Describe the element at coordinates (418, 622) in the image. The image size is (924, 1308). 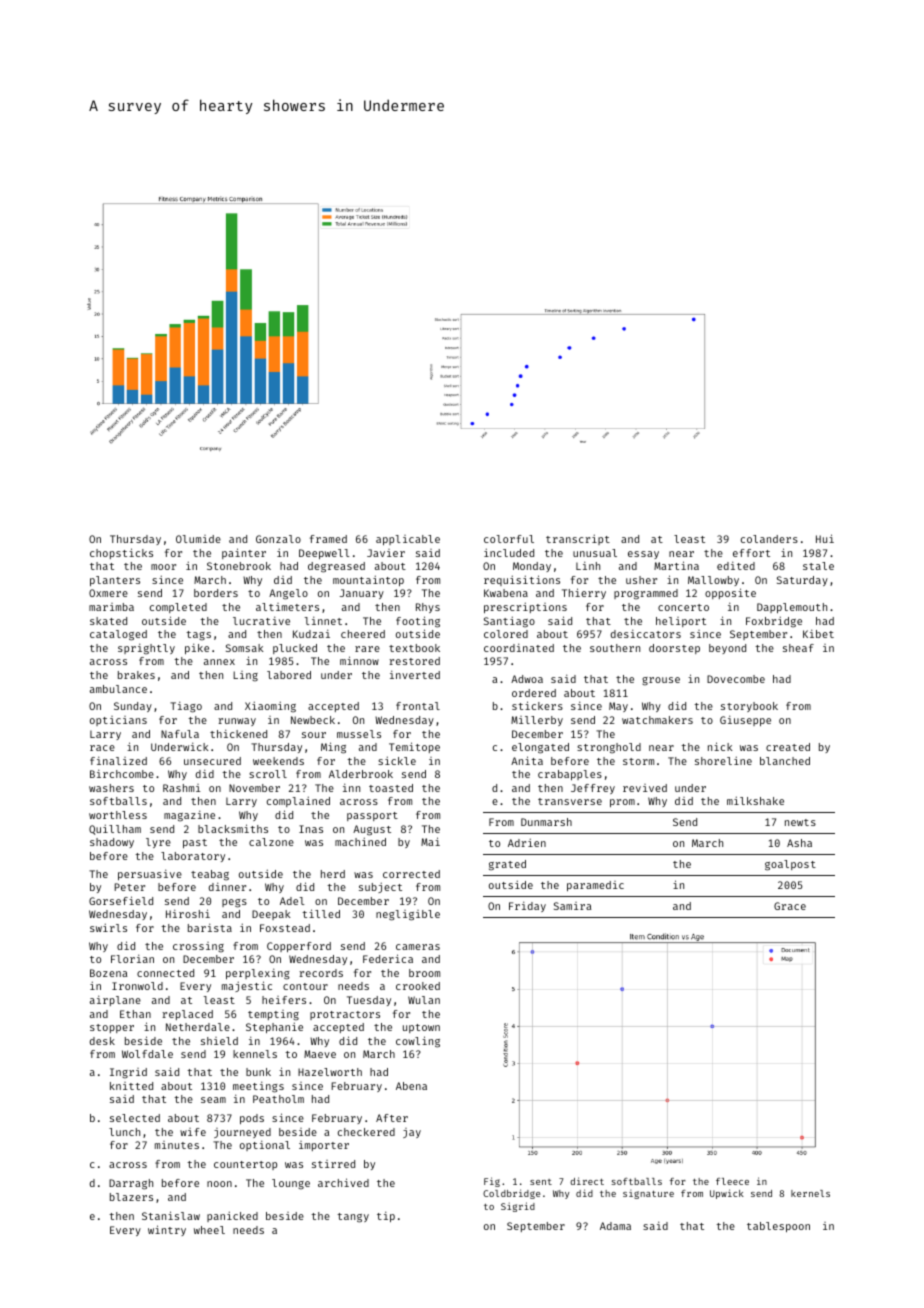
I see `footing` at that location.
